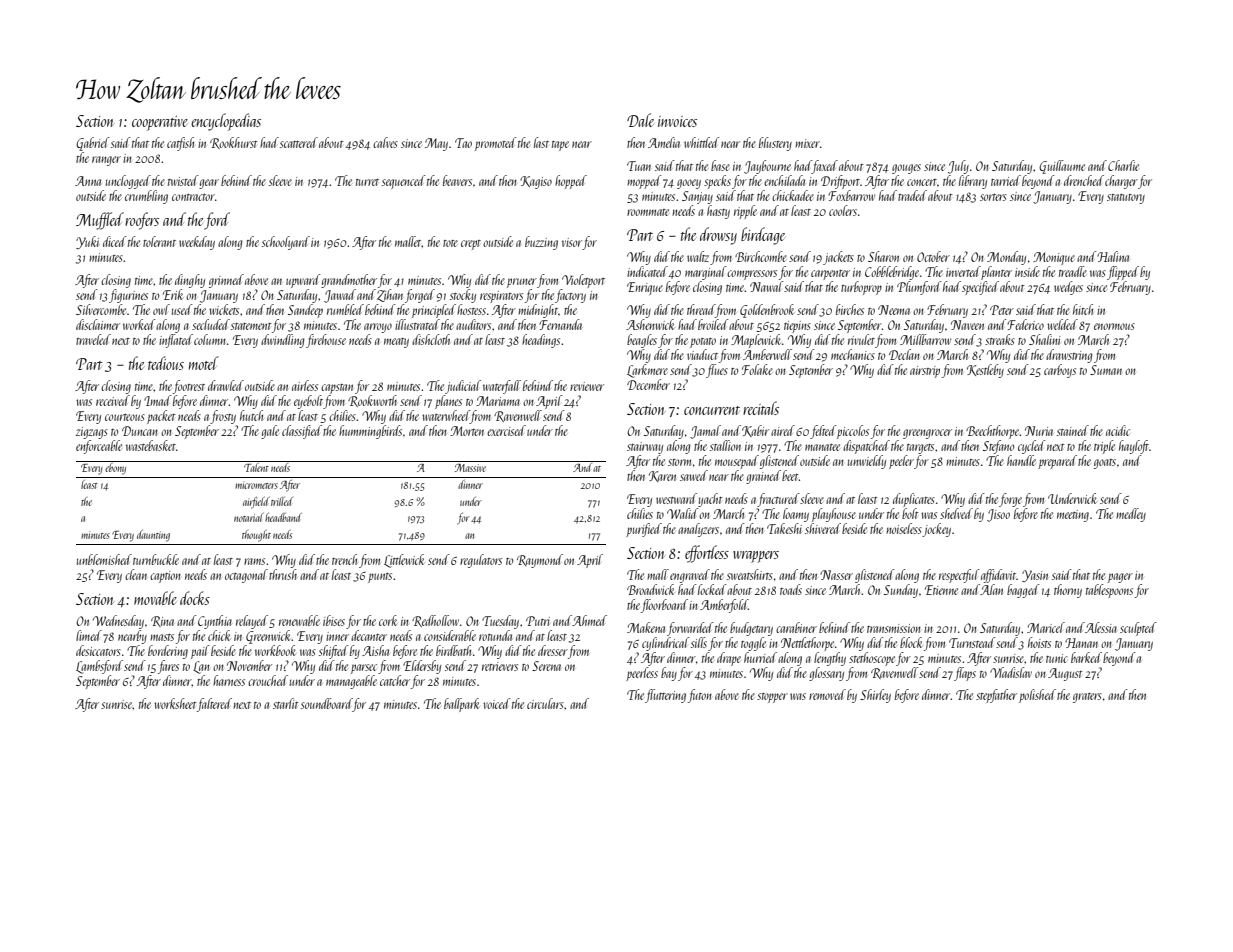 This document has height=952, width=1233. Describe the element at coordinates (645, 448) in the document. I see `stairway` at that location.
